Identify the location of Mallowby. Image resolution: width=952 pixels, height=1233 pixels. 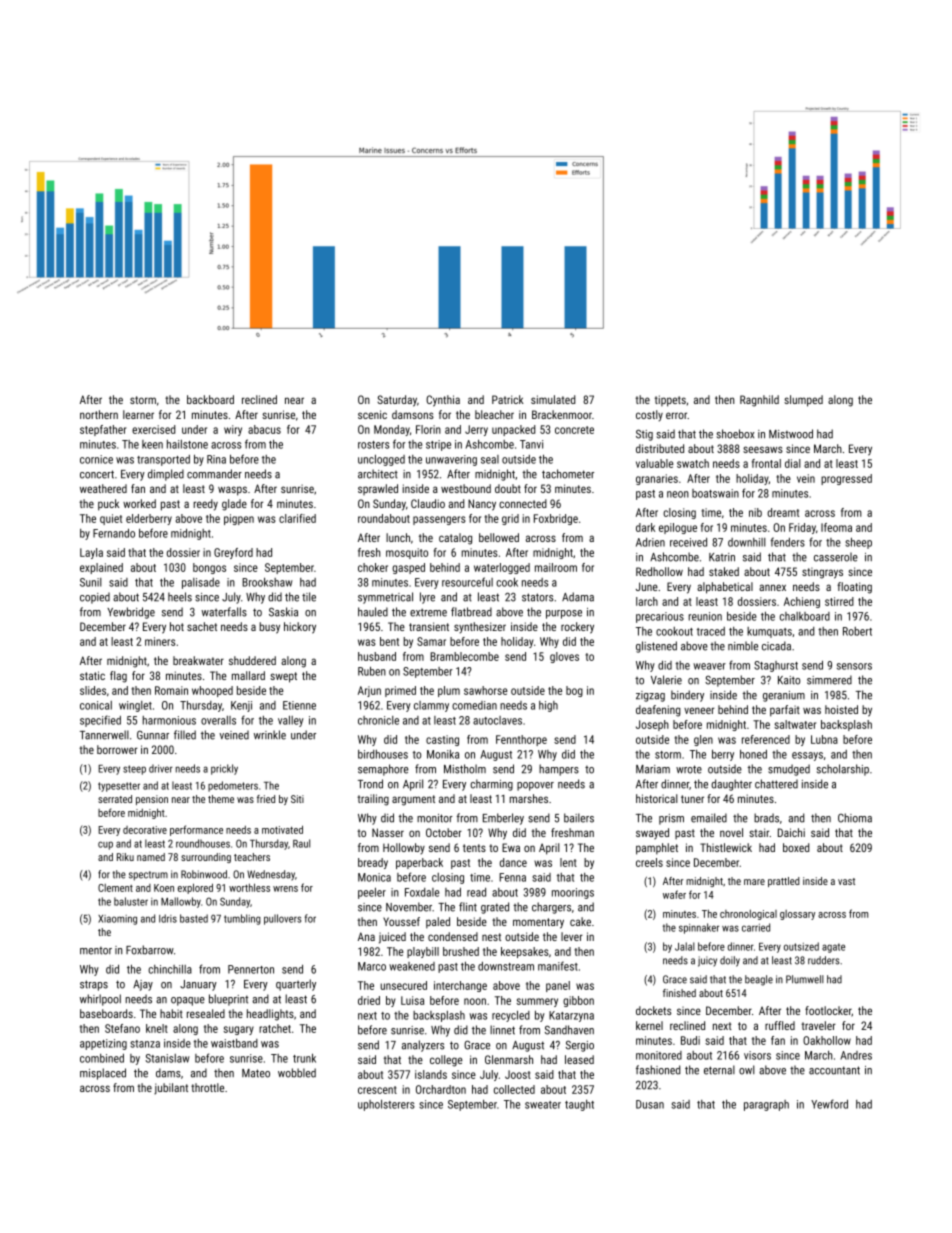
(181, 902).
